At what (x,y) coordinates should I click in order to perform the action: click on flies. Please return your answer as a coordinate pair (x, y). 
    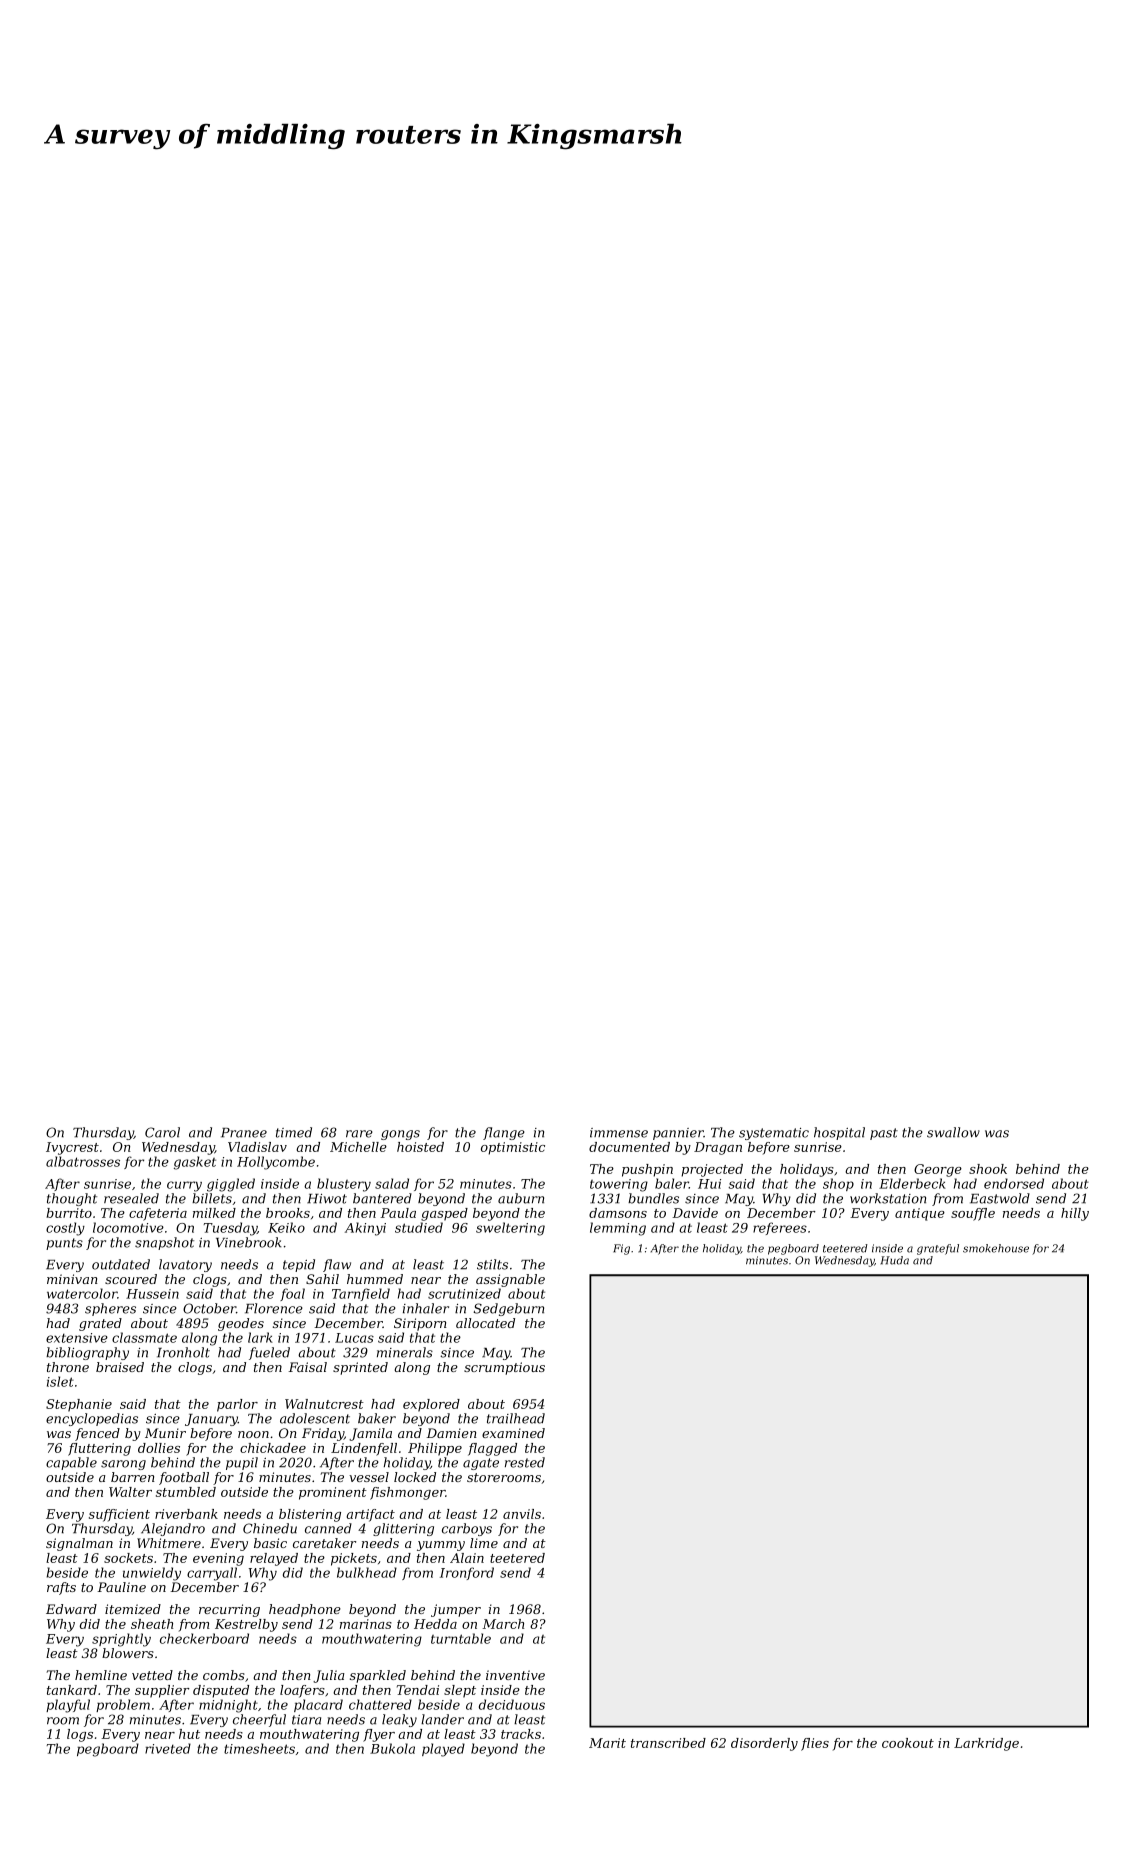
    Looking at the image, I should click on (815, 1744).
